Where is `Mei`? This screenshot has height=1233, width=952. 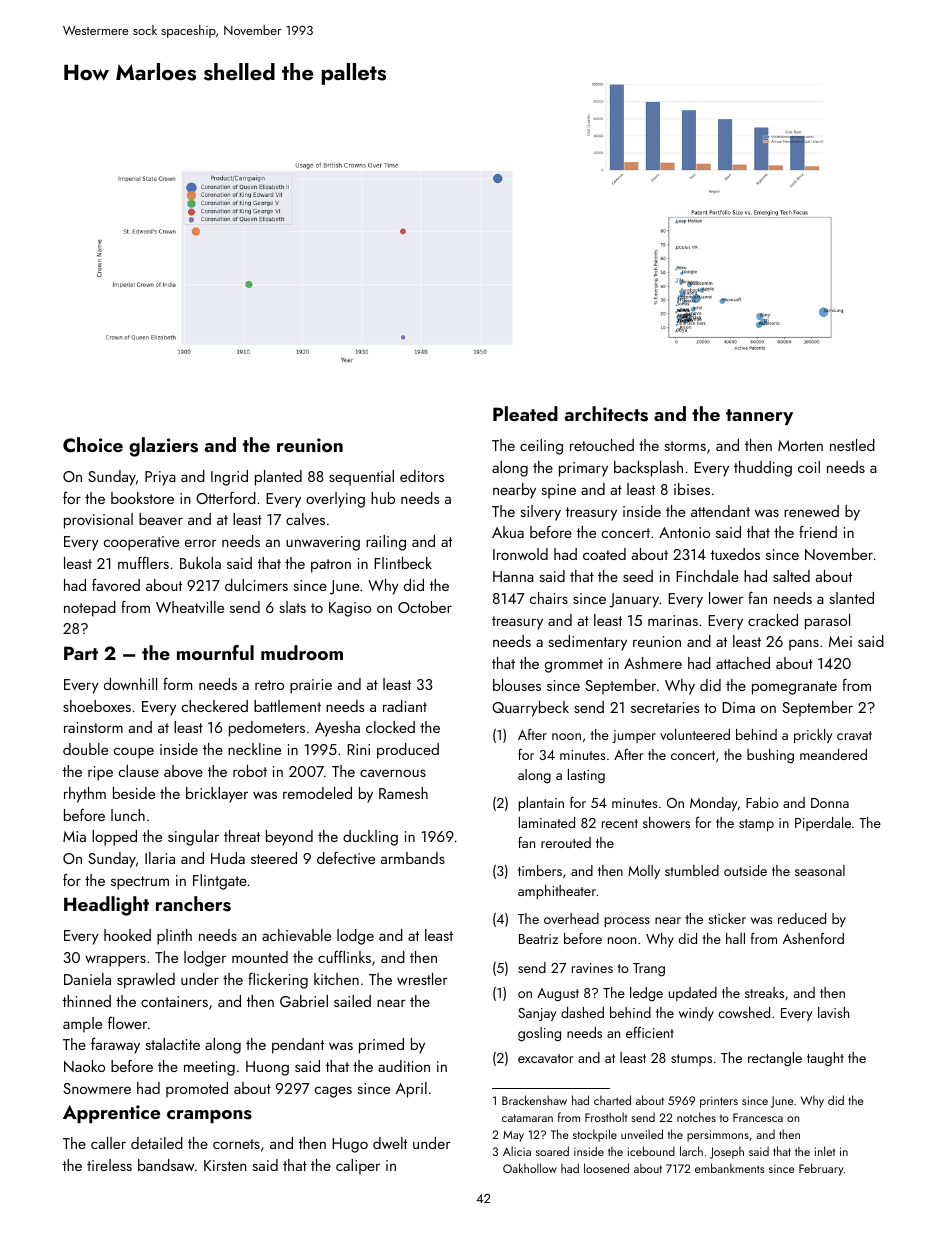
Mei is located at coordinates (840, 641).
